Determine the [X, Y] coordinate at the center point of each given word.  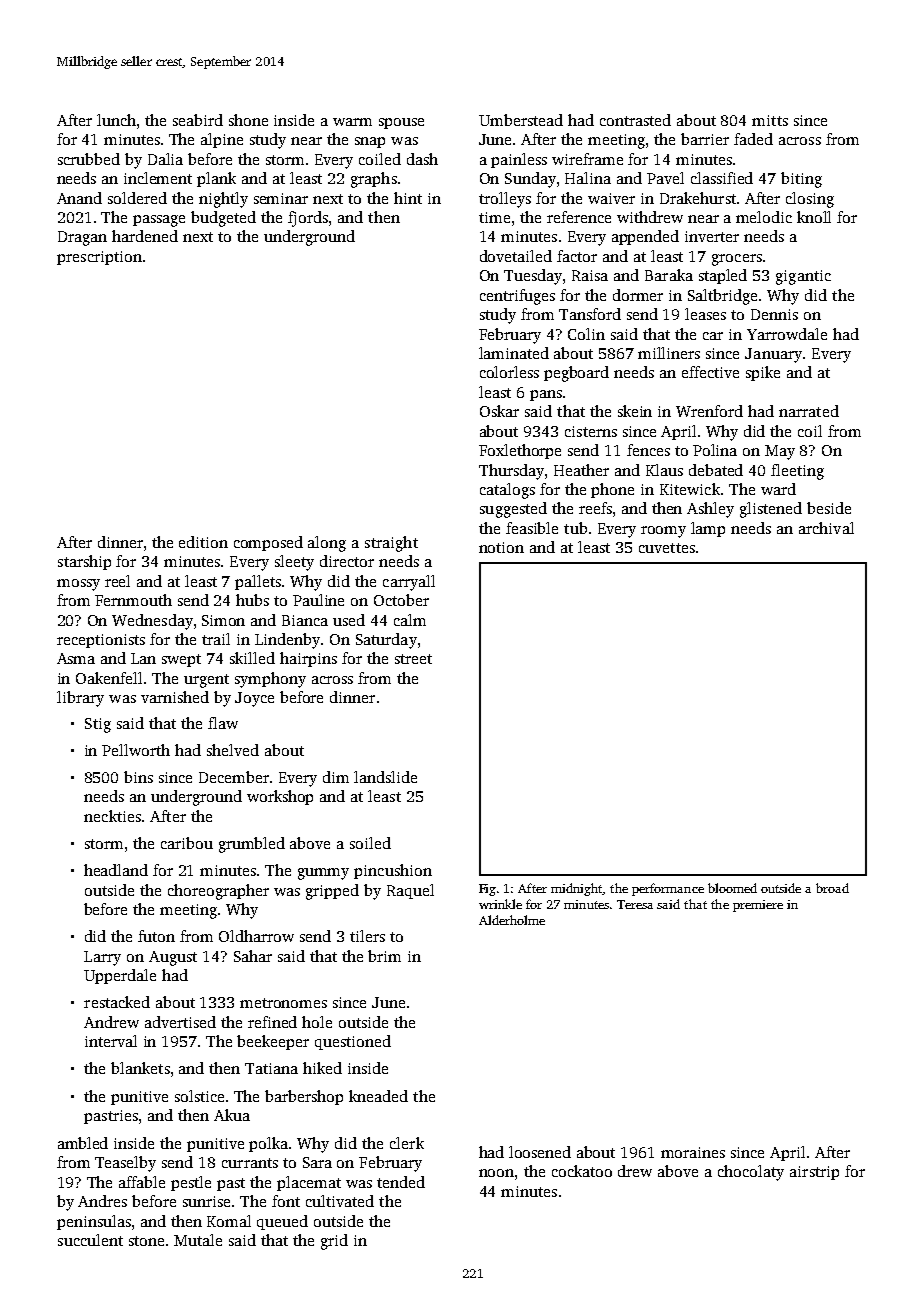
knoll [814, 217]
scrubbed [89, 159]
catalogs [507, 491]
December [234, 777]
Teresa [635, 904]
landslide [385, 777]
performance [668, 889]
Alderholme [512, 920]
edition [203, 542]
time [494, 217]
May [780, 452]
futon [156, 936]
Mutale [198, 1240]
